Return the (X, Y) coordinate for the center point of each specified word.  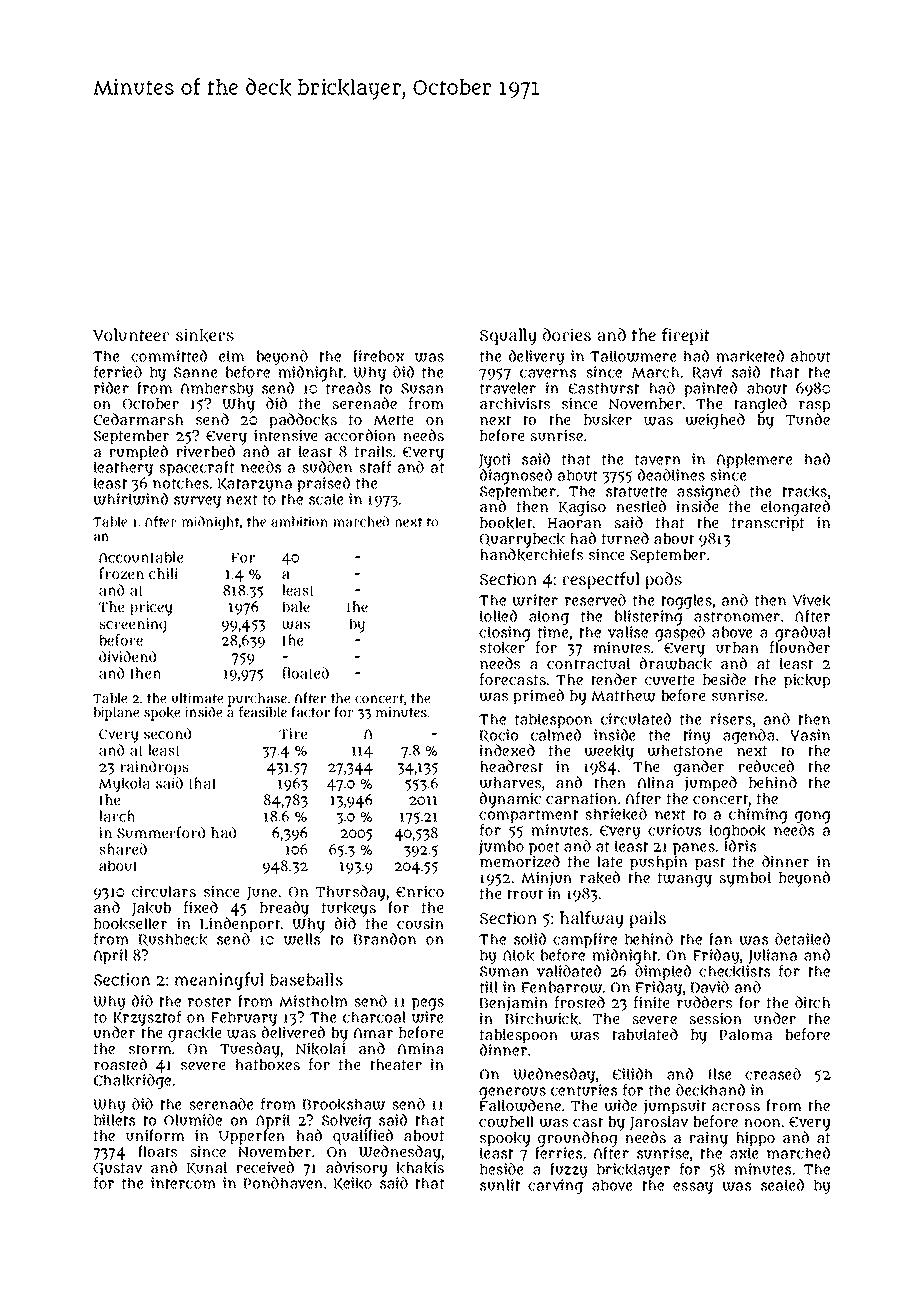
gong (813, 817)
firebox (378, 356)
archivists (515, 403)
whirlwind (130, 499)
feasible (263, 711)
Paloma (746, 1034)
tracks (805, 491)
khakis (420, 1168)
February (244, 1019)
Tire (293, 733)
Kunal (207, 1168)
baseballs (306, 979)
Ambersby (217, 390)
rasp (814, 407)
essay (693, 1188)
